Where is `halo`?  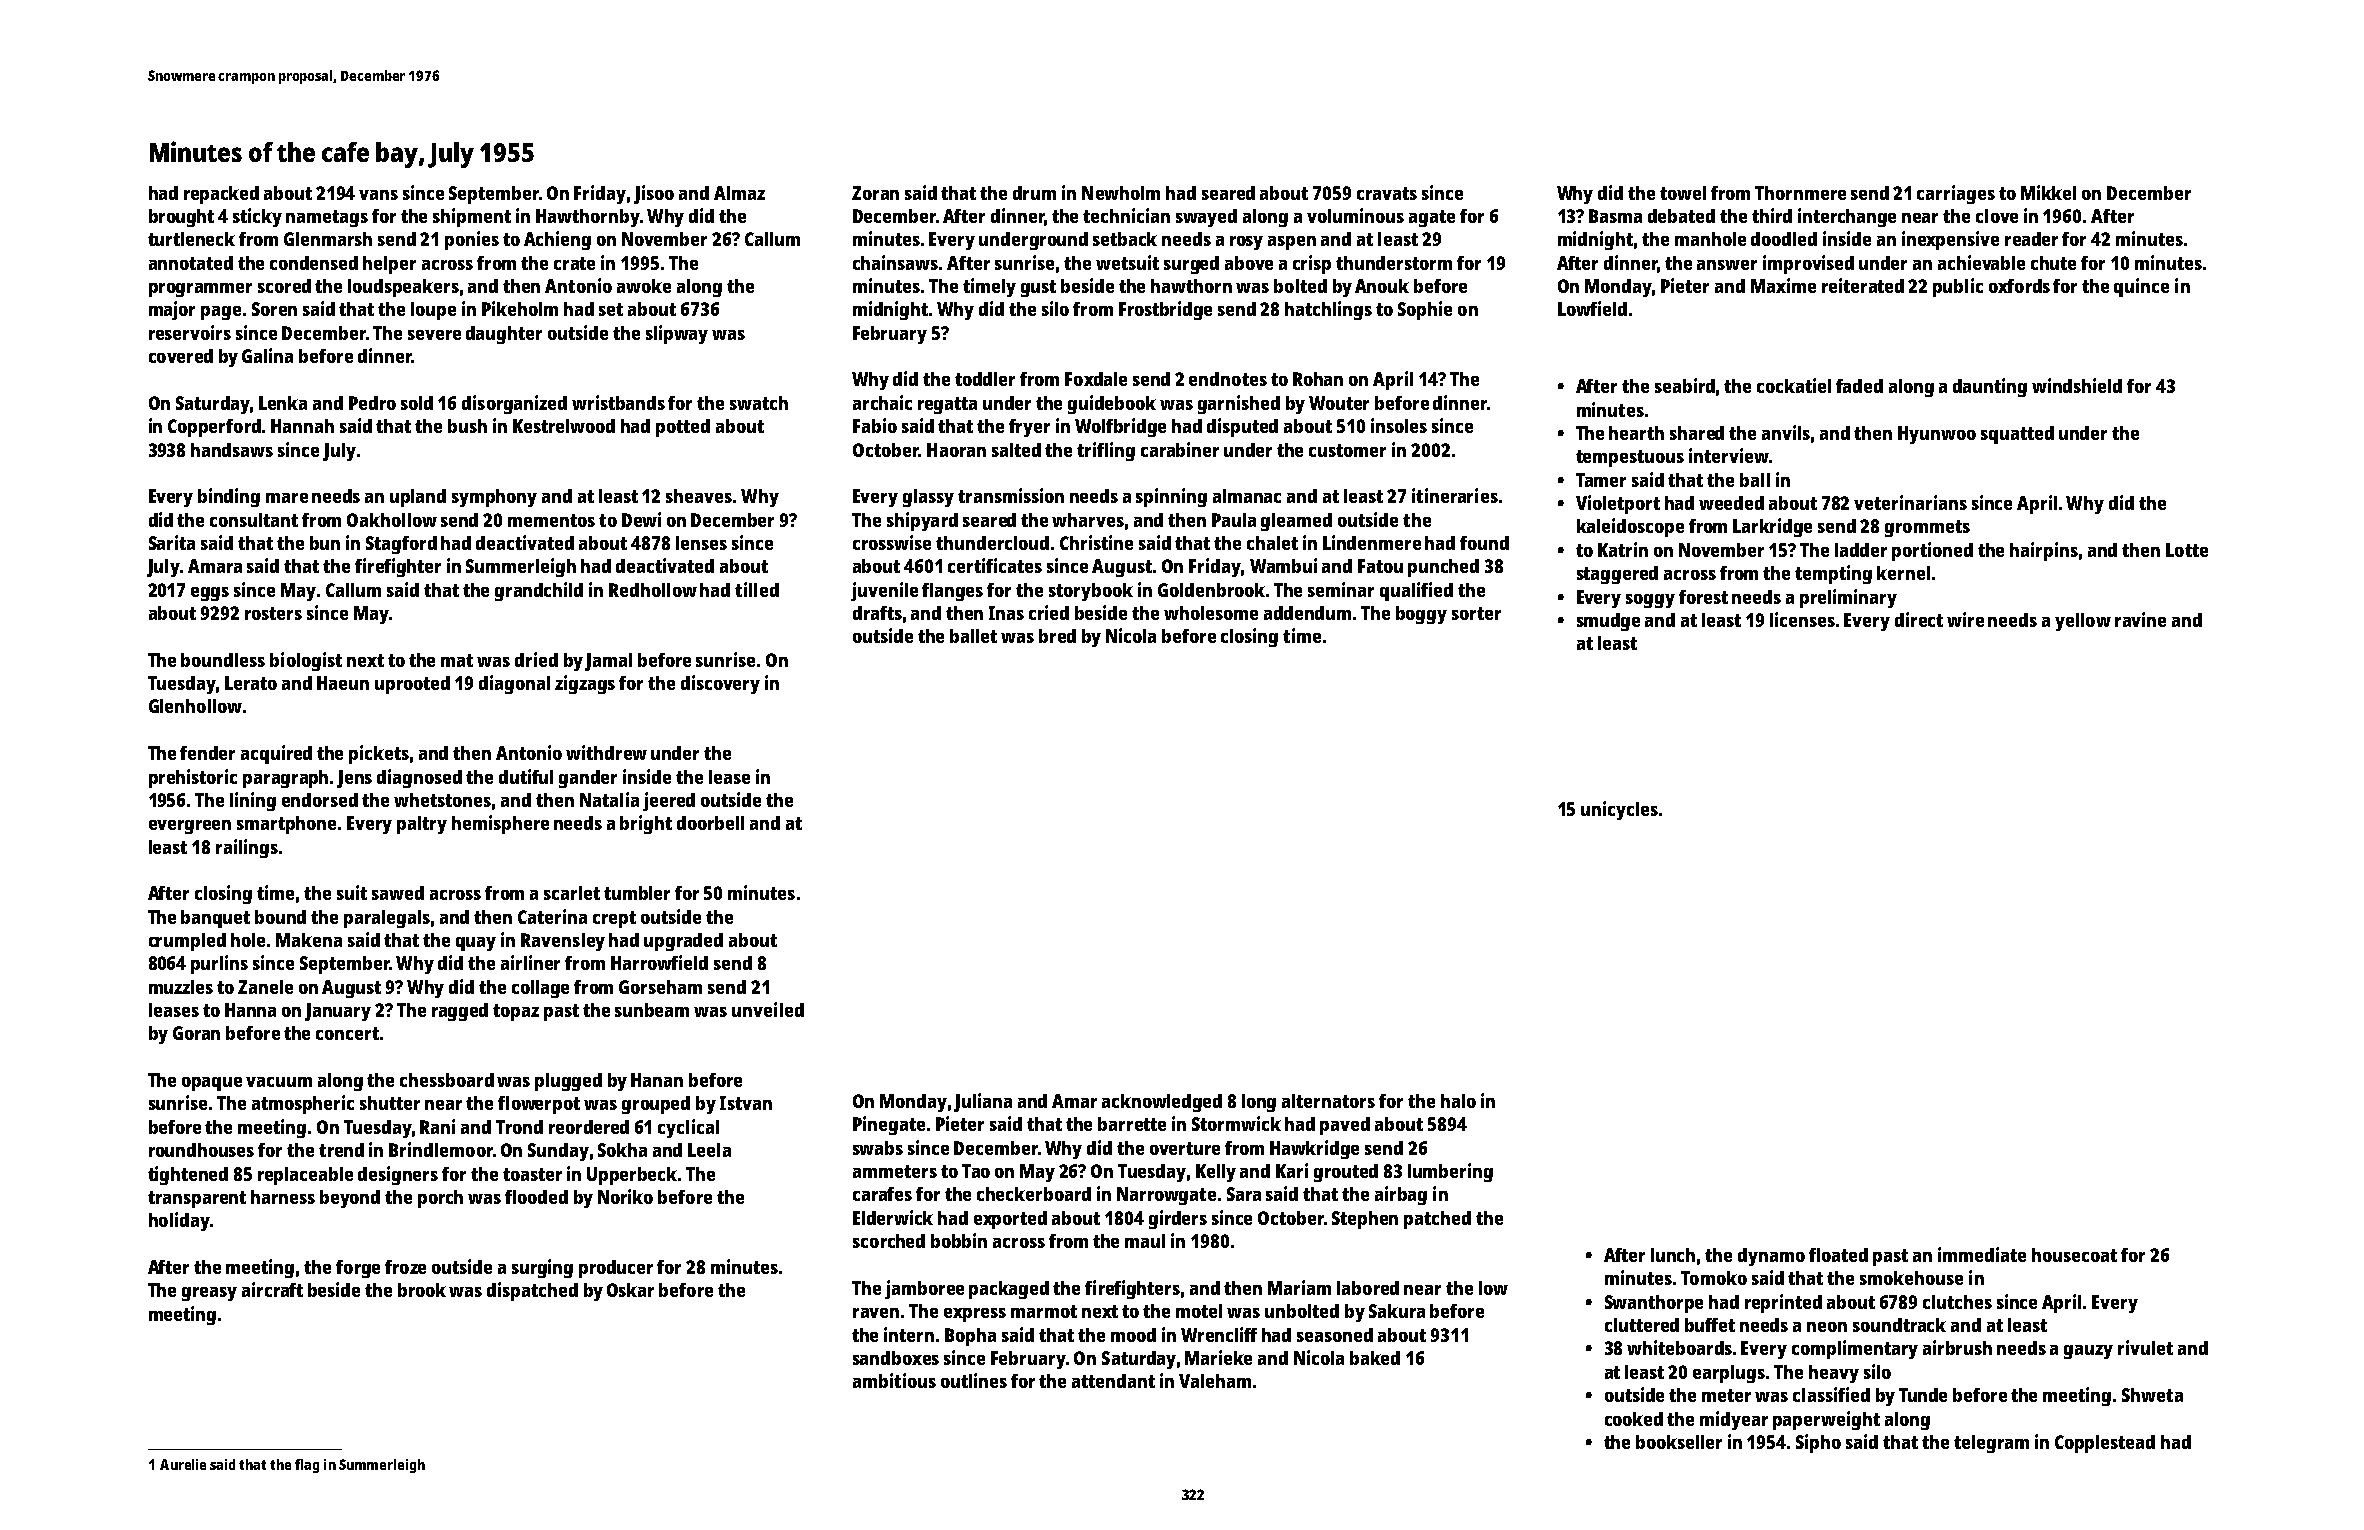
halo is located at coordinates (1458, 1101).
